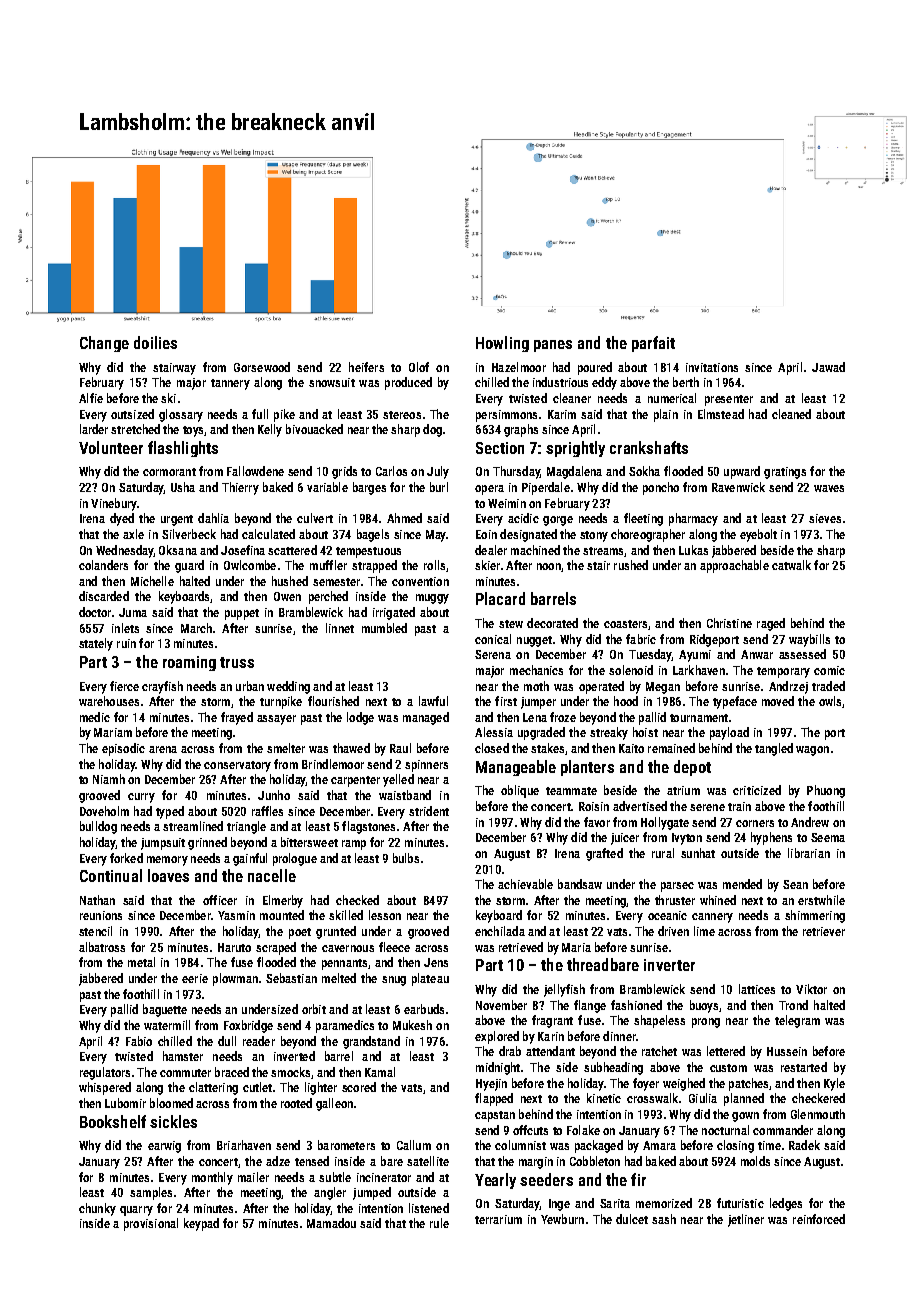  What do you see at coordinates (810, 822) in the image?
I see `Andrew` at bounding box center [810, 822].
